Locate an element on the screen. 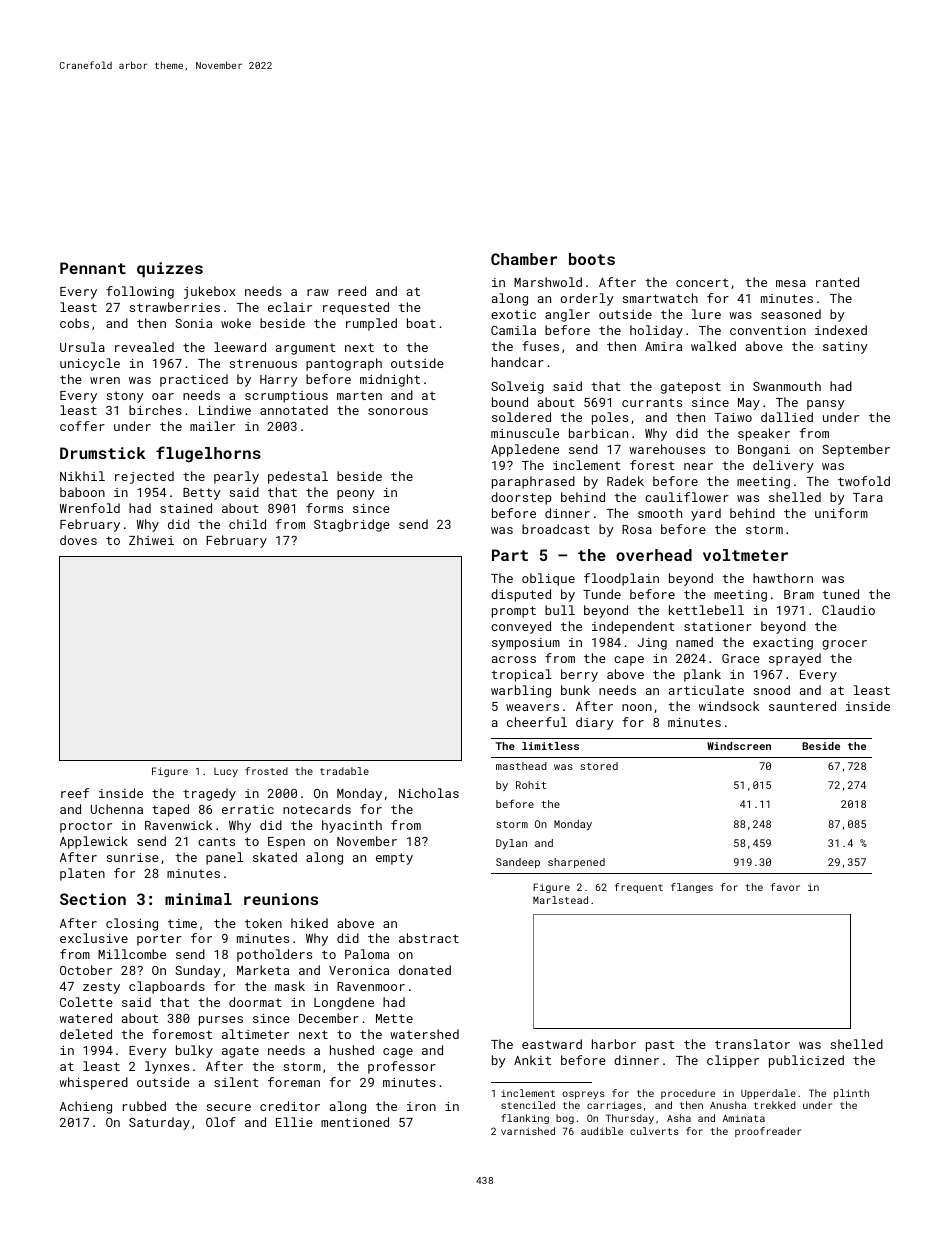 Image resolution: width=952 pixels, height=1233 pixels. Solveig is located at coordinates (517, 387).
